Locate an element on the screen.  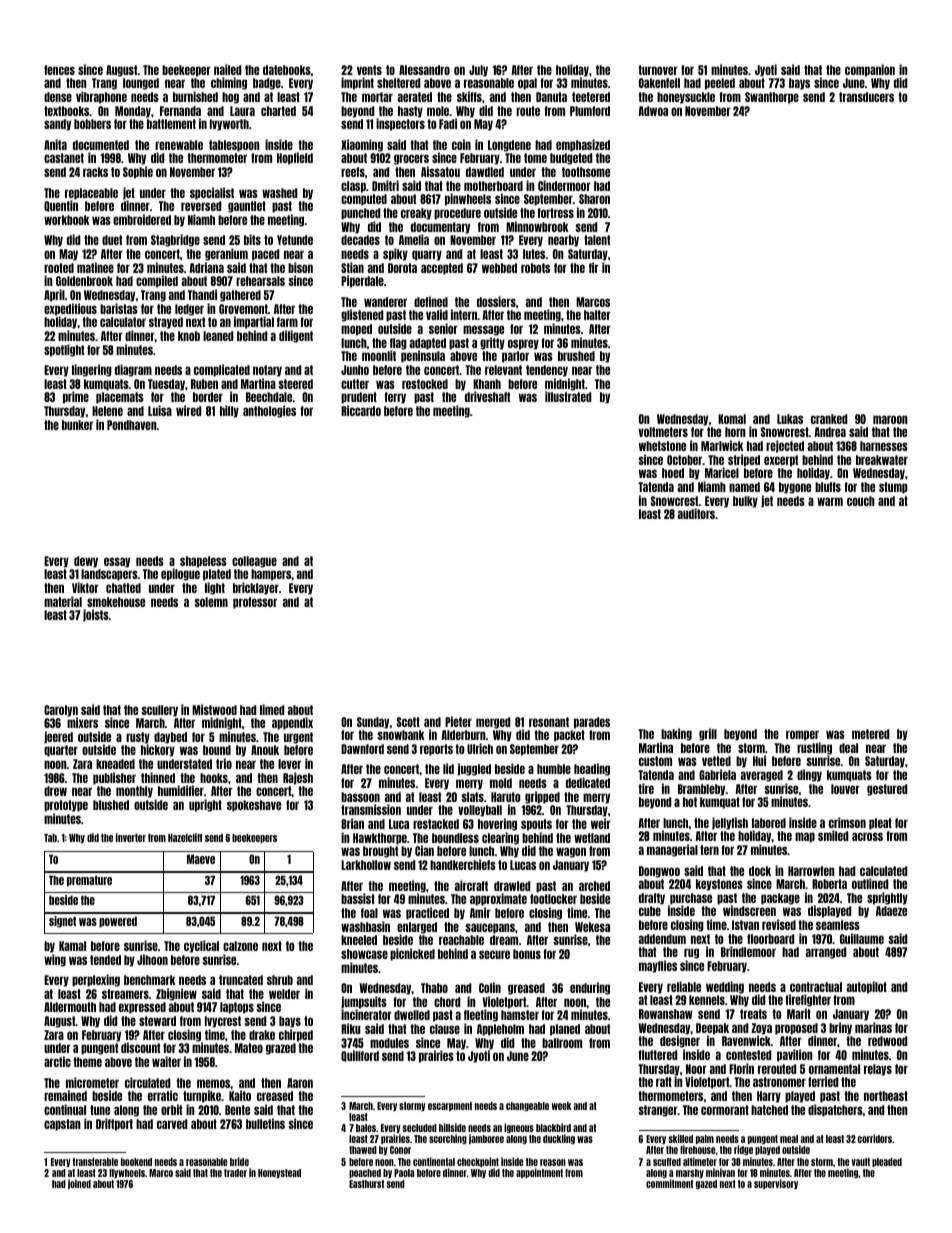
maroon is located at coordinates (890, 419).
